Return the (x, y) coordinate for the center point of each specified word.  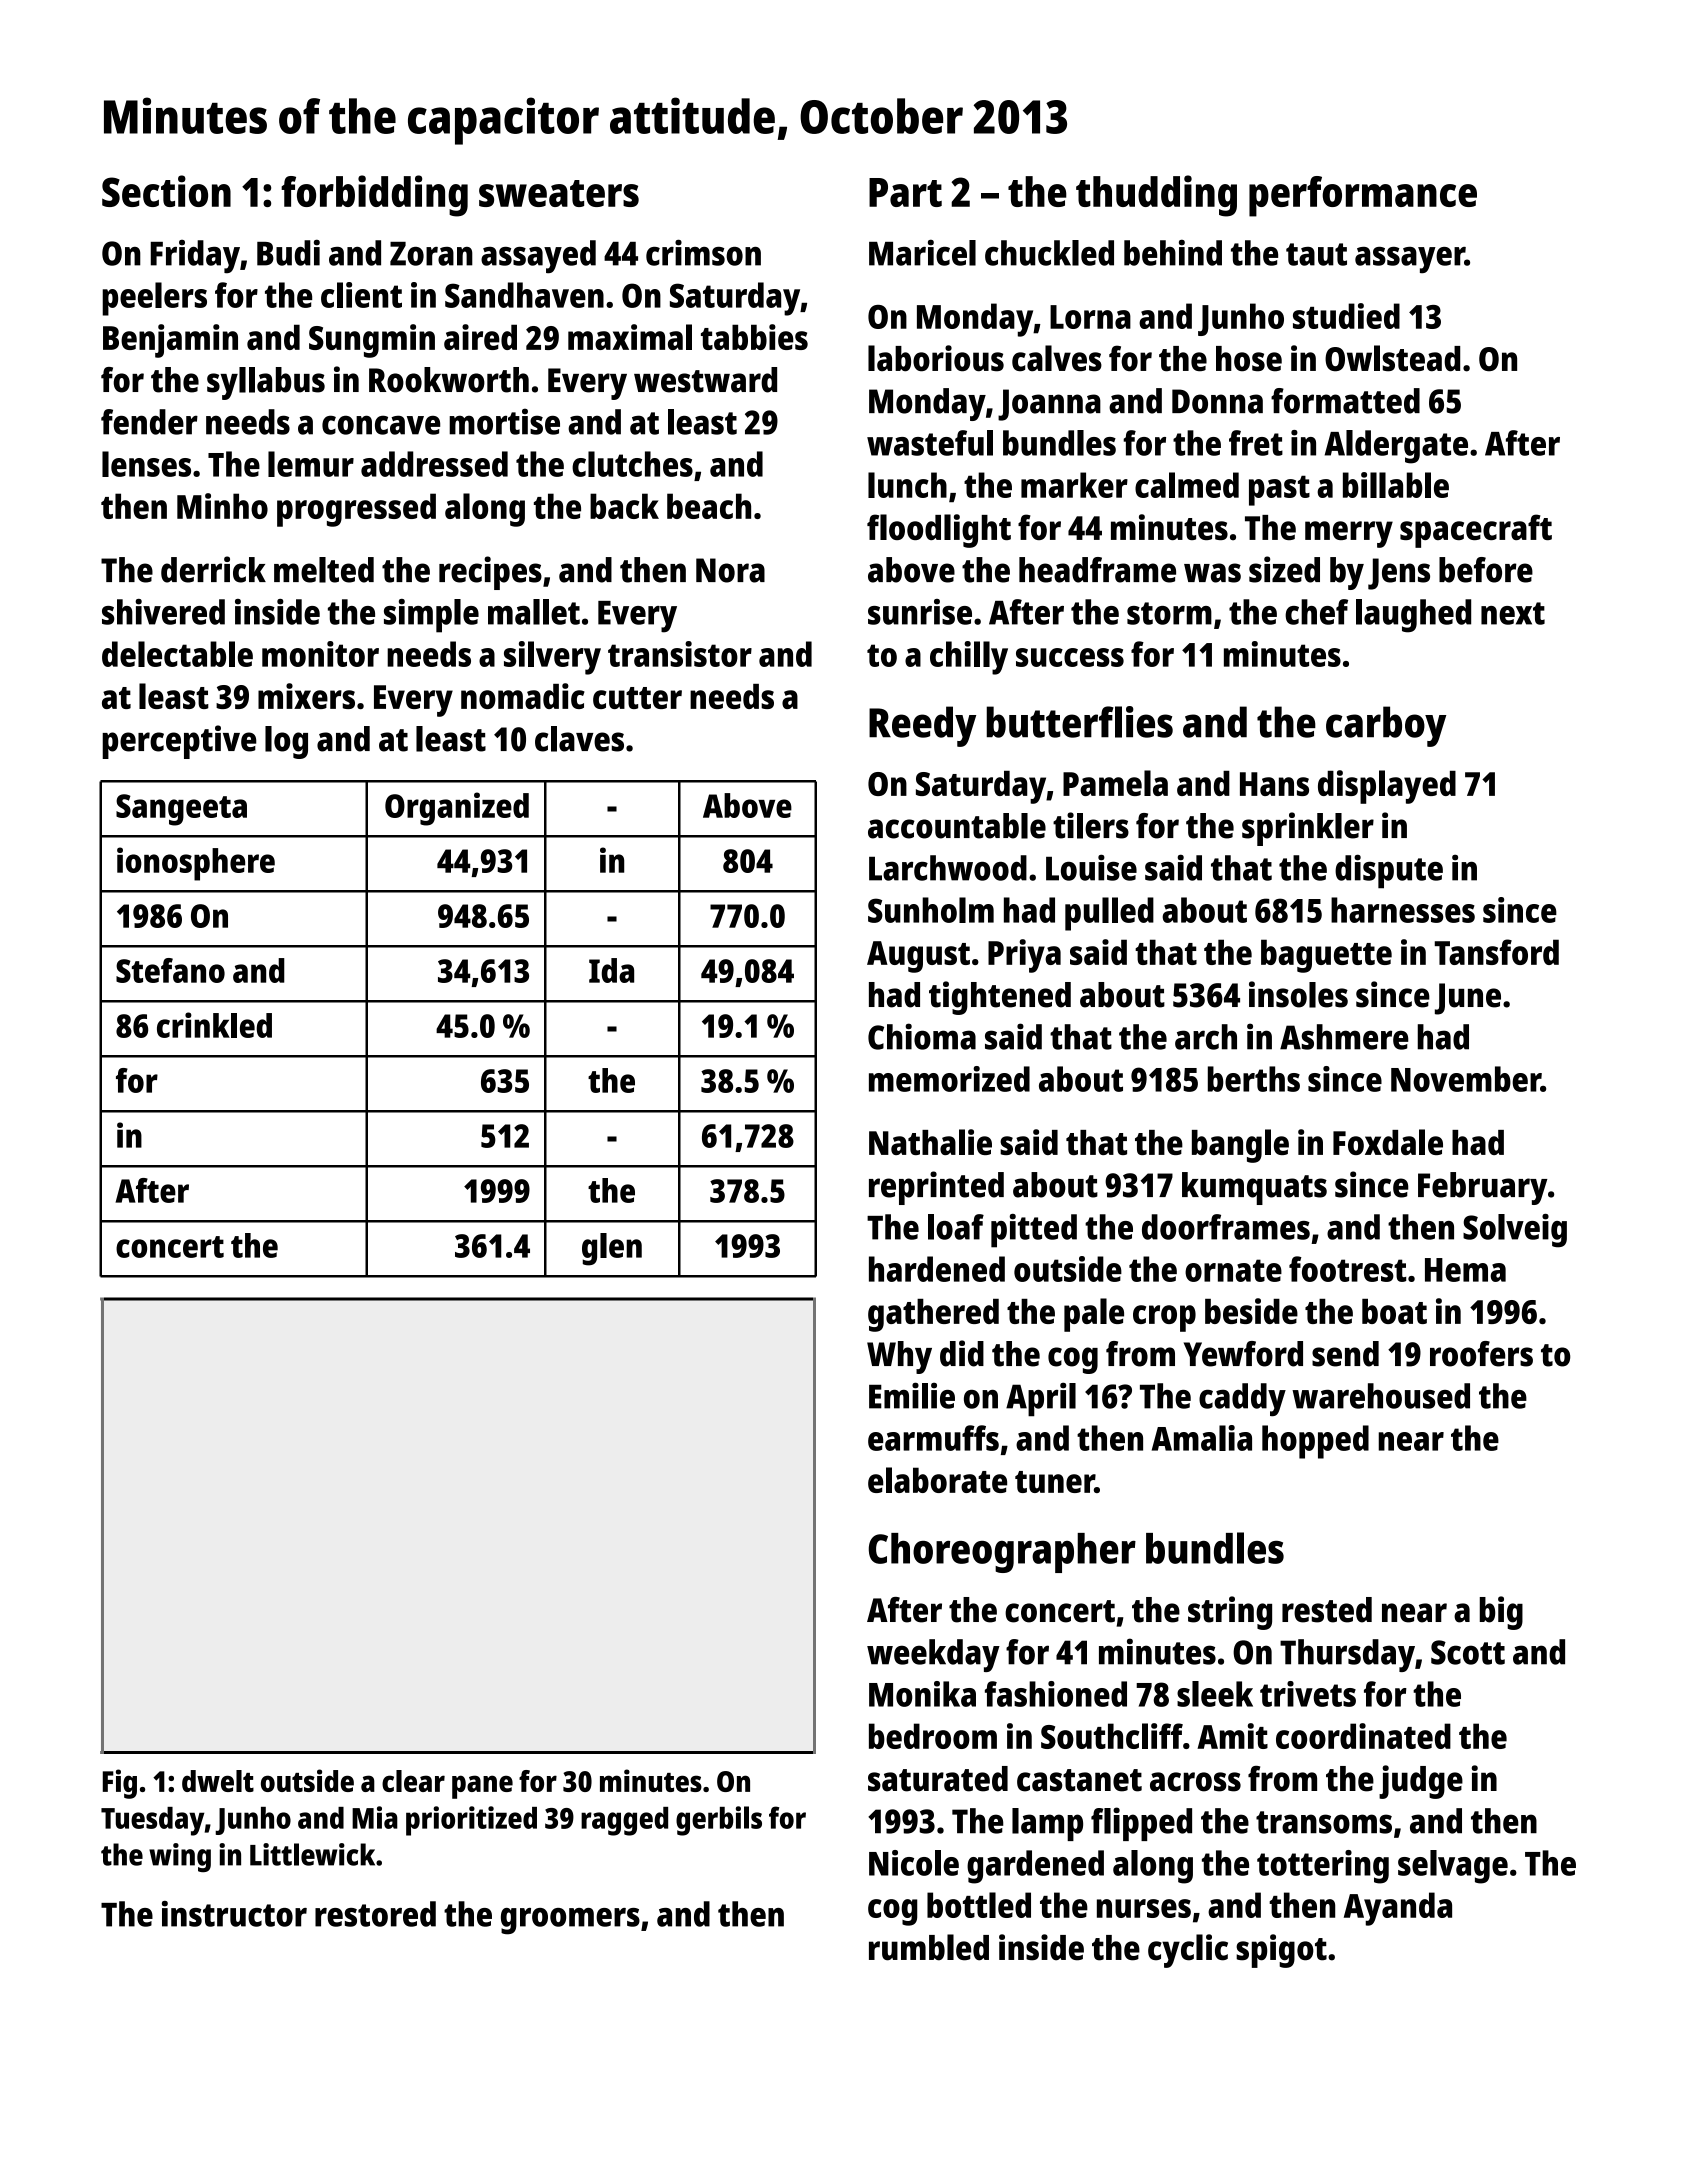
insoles (1298, 994)
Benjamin (170, 341)
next (1513, 613)
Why (899, 1357)
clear (413, 1781)
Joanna (1049, 405)
